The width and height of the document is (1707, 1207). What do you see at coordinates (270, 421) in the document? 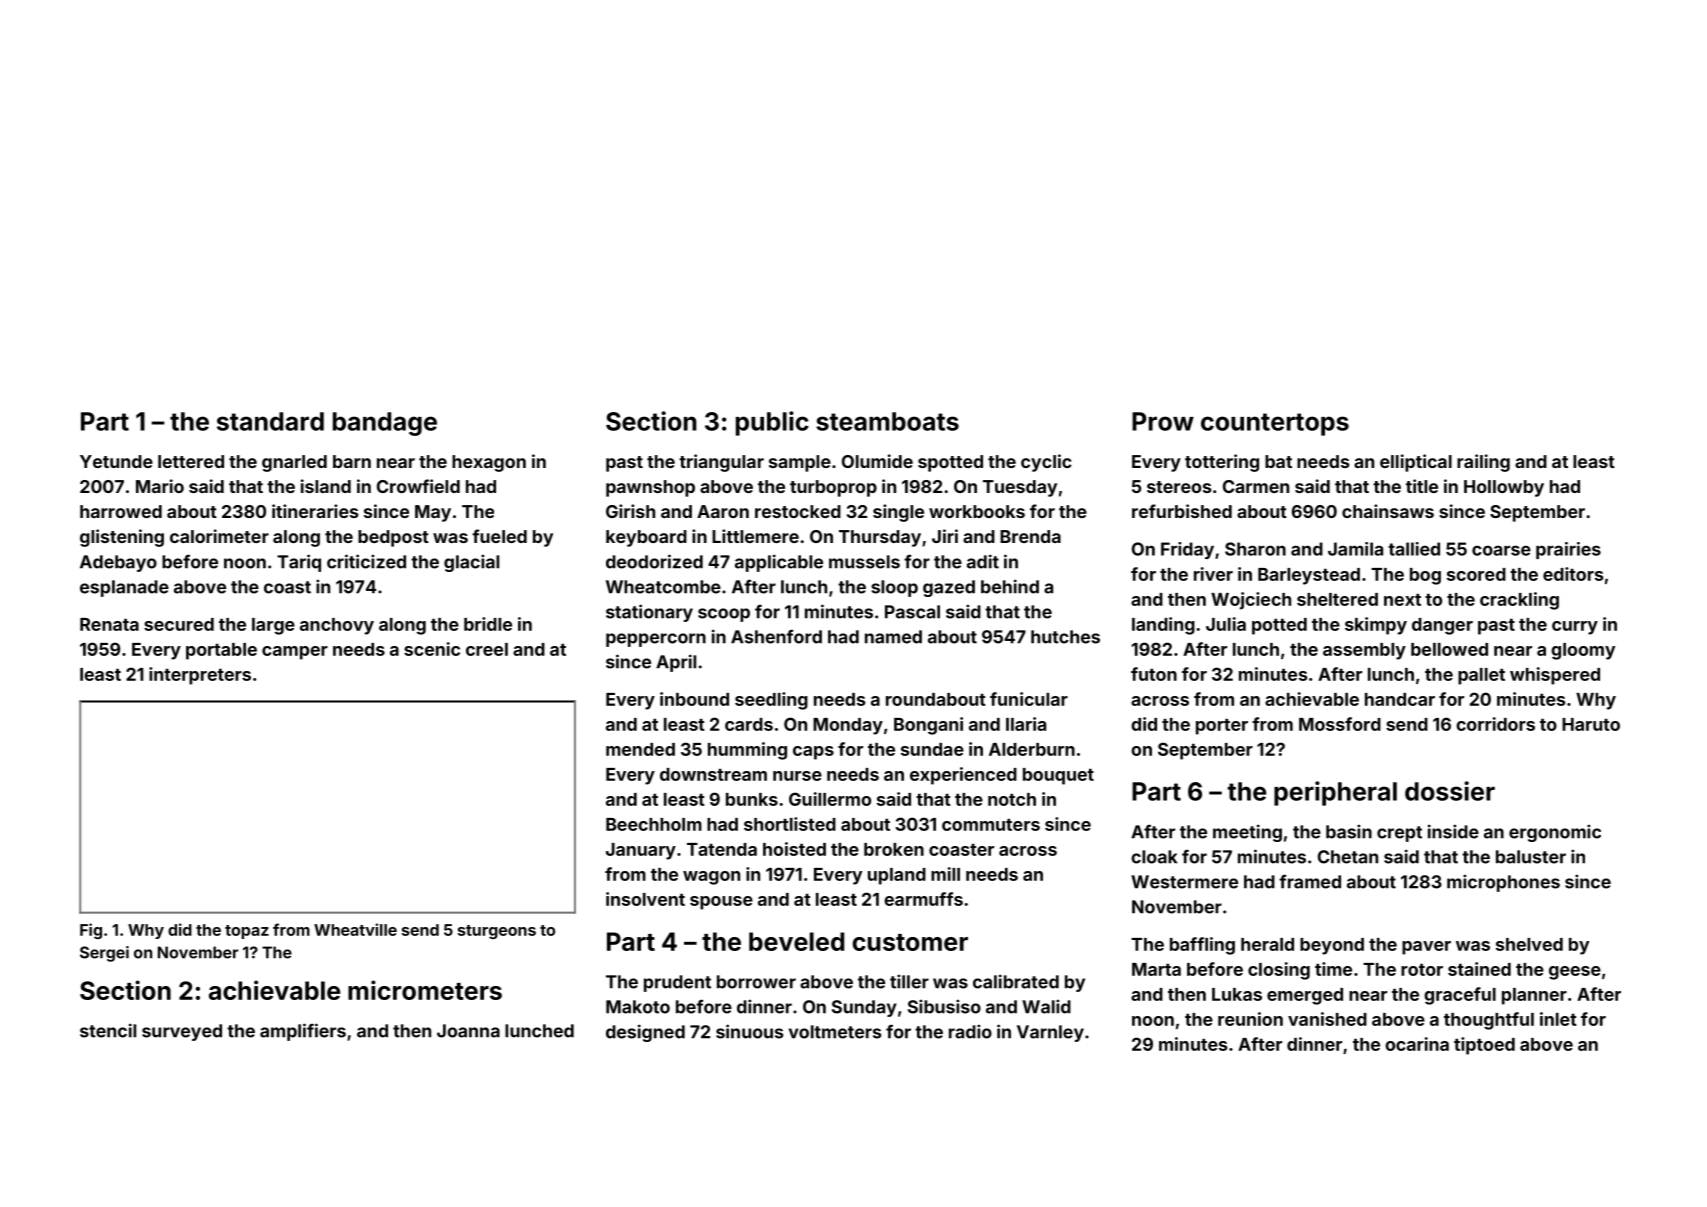
I see `standard` at bounding box center [270, 421].
